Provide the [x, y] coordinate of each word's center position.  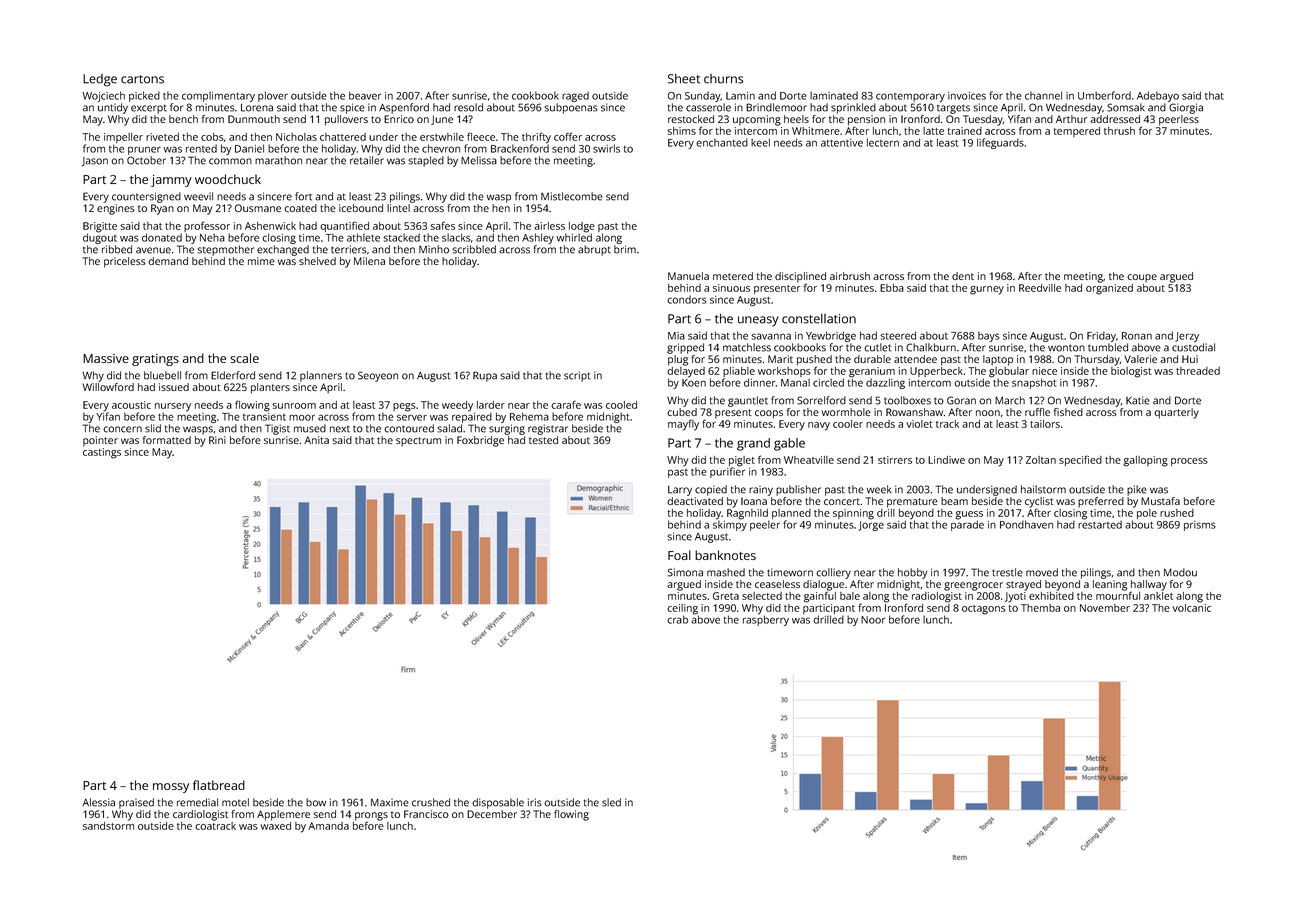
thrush [1119, 131]
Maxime [390, 802]
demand [168, 261]
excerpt [149, 109]
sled [611, 802]
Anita [316, 440]
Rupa [485, 376]
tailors [1045, 424]
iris [535, 802]
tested [543, 440]
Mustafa [1160, 501]
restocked [691, 119]
